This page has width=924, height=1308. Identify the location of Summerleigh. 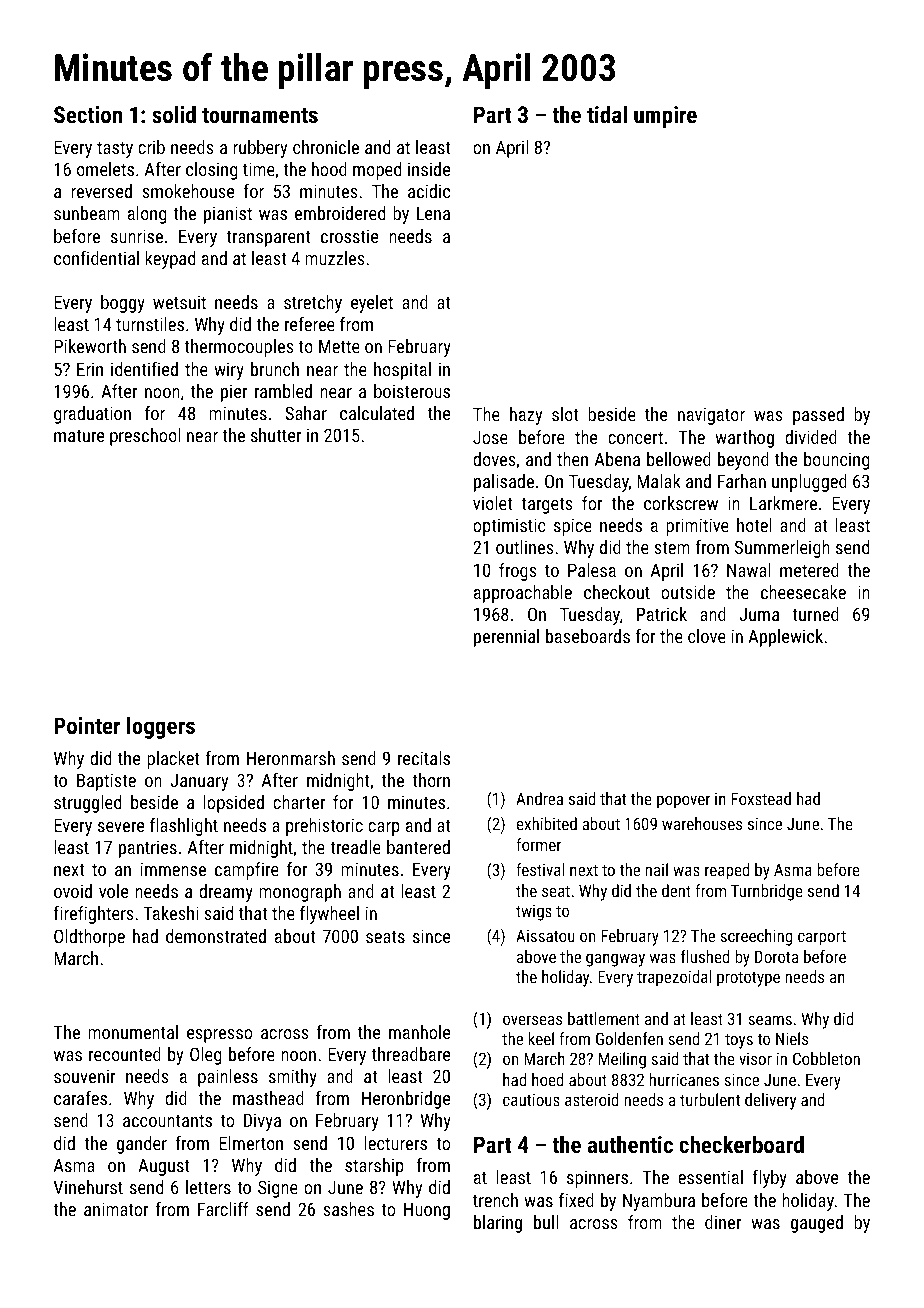
(782, 549).
